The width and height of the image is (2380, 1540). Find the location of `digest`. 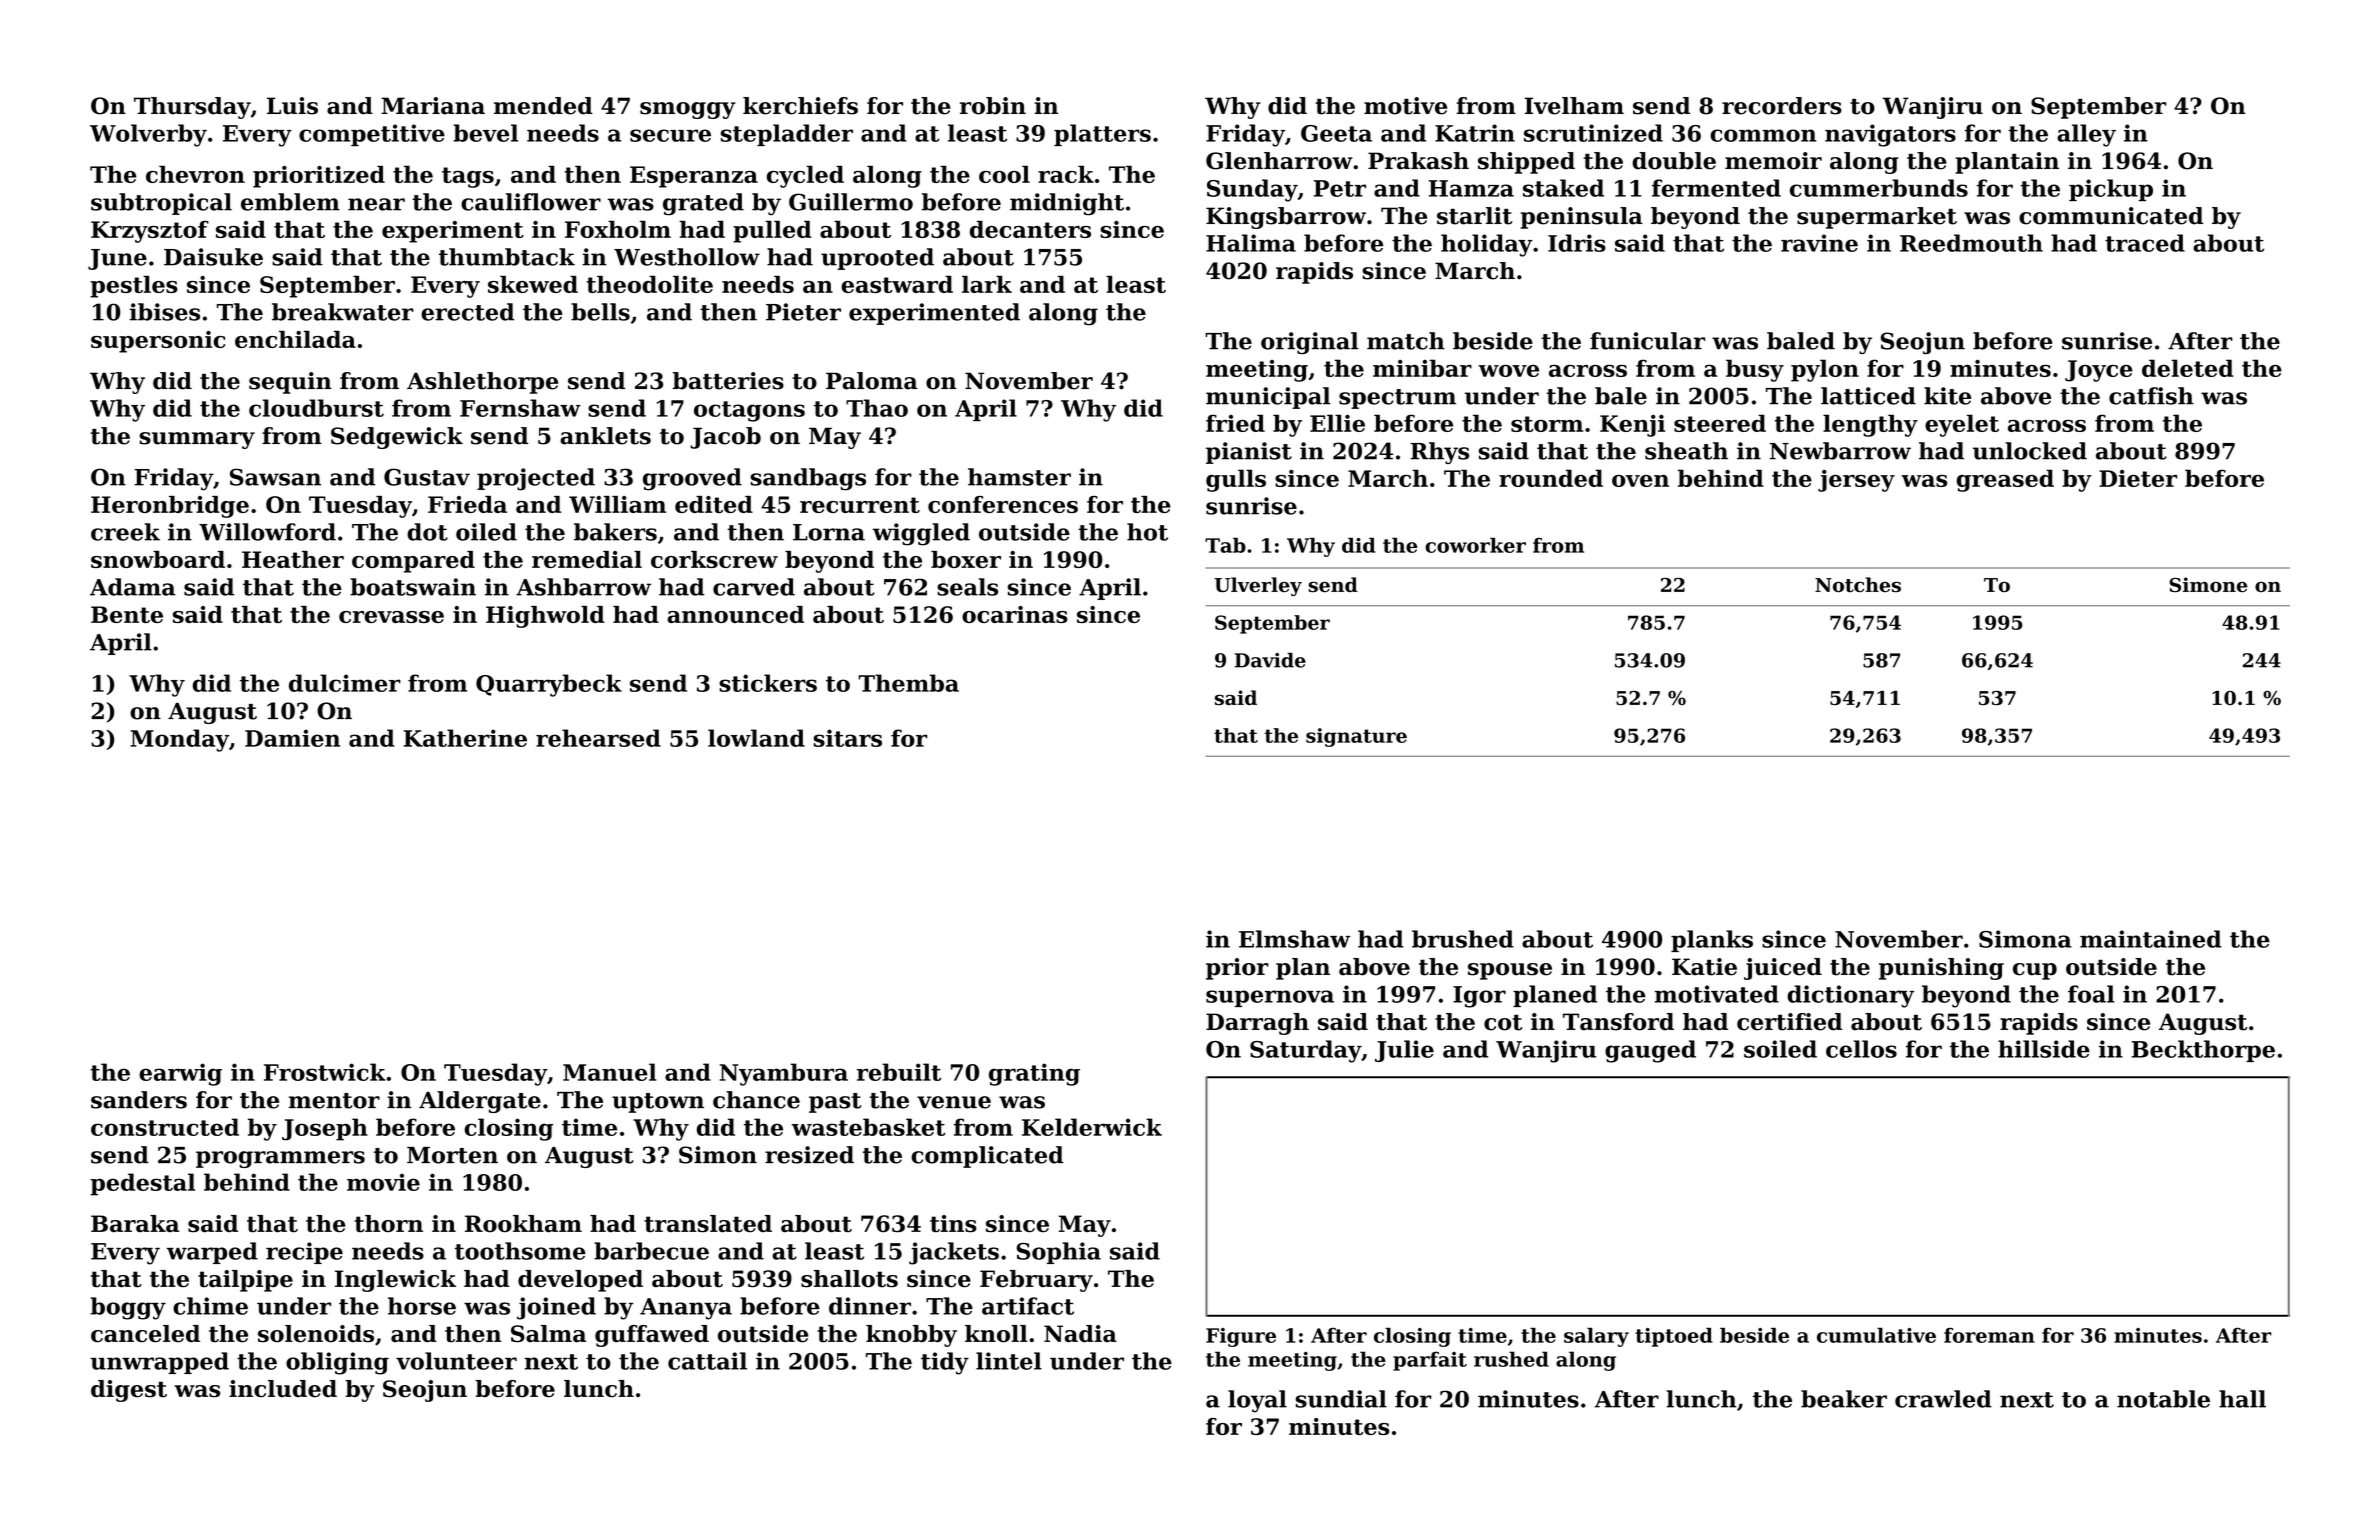

digest is located at coordinates (129, 1391).
